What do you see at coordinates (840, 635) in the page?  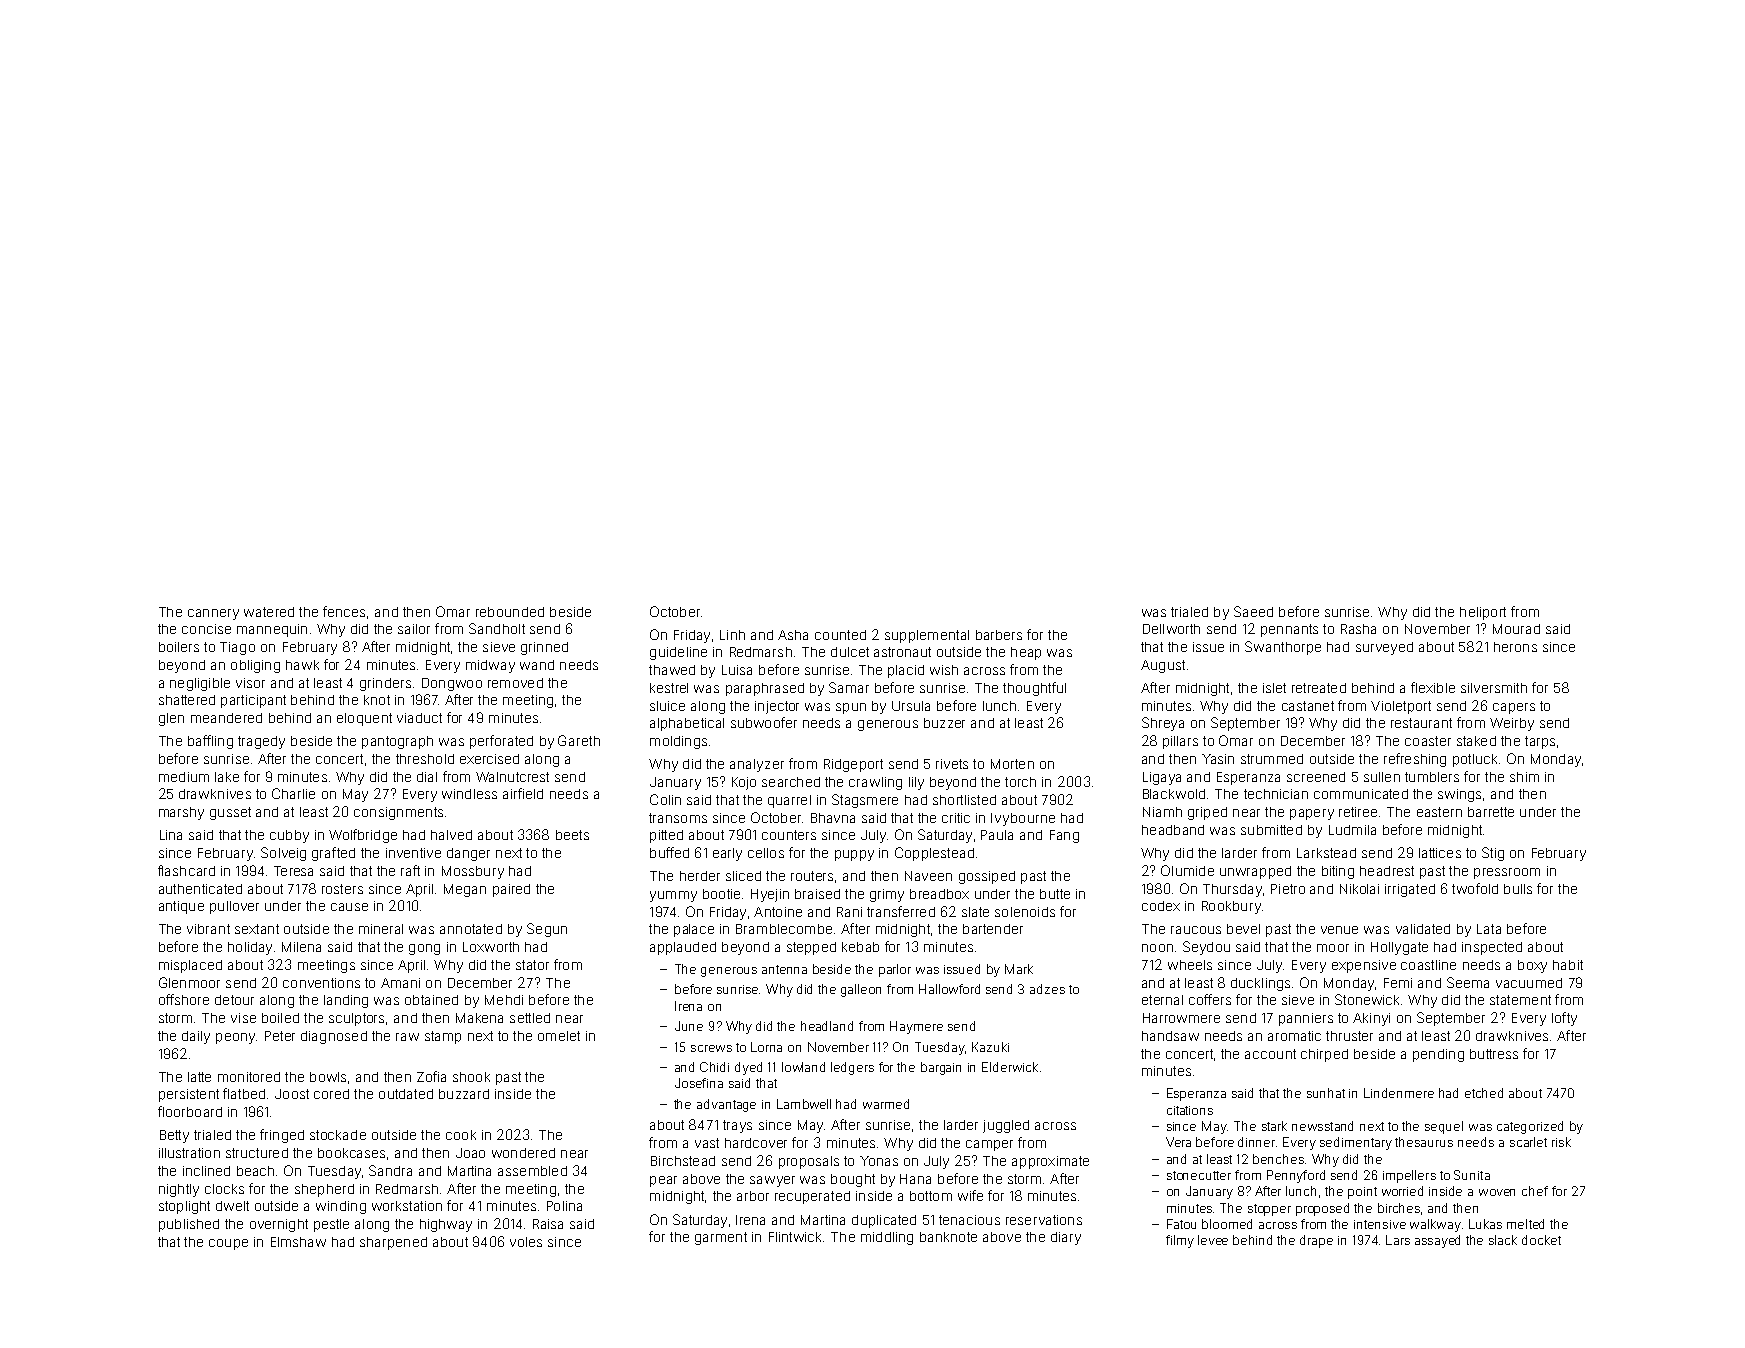 I see `counted` at bounding box center [840, 635].
